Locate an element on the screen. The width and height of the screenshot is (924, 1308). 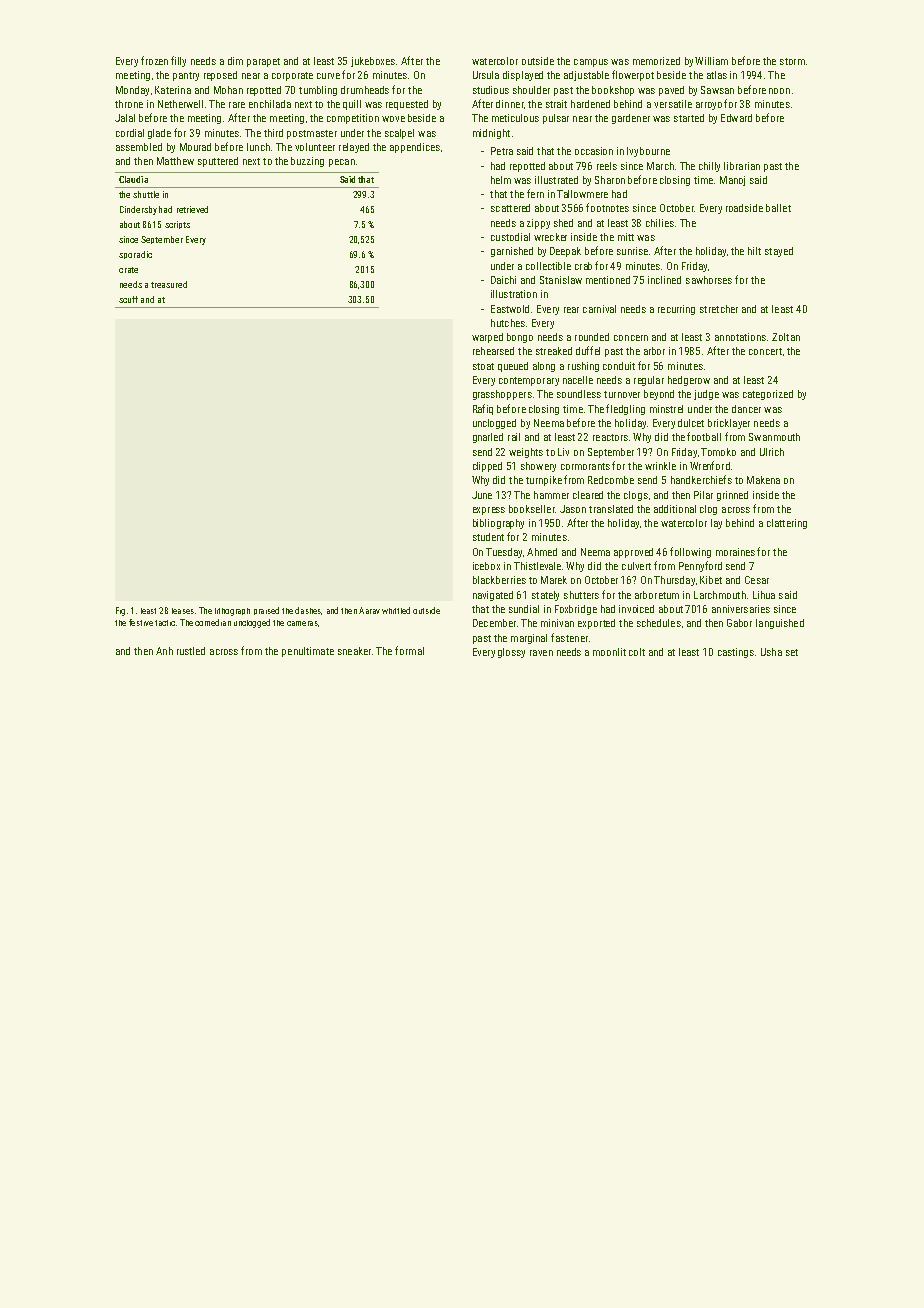
invoiced is located at coordinates (636, 609).
